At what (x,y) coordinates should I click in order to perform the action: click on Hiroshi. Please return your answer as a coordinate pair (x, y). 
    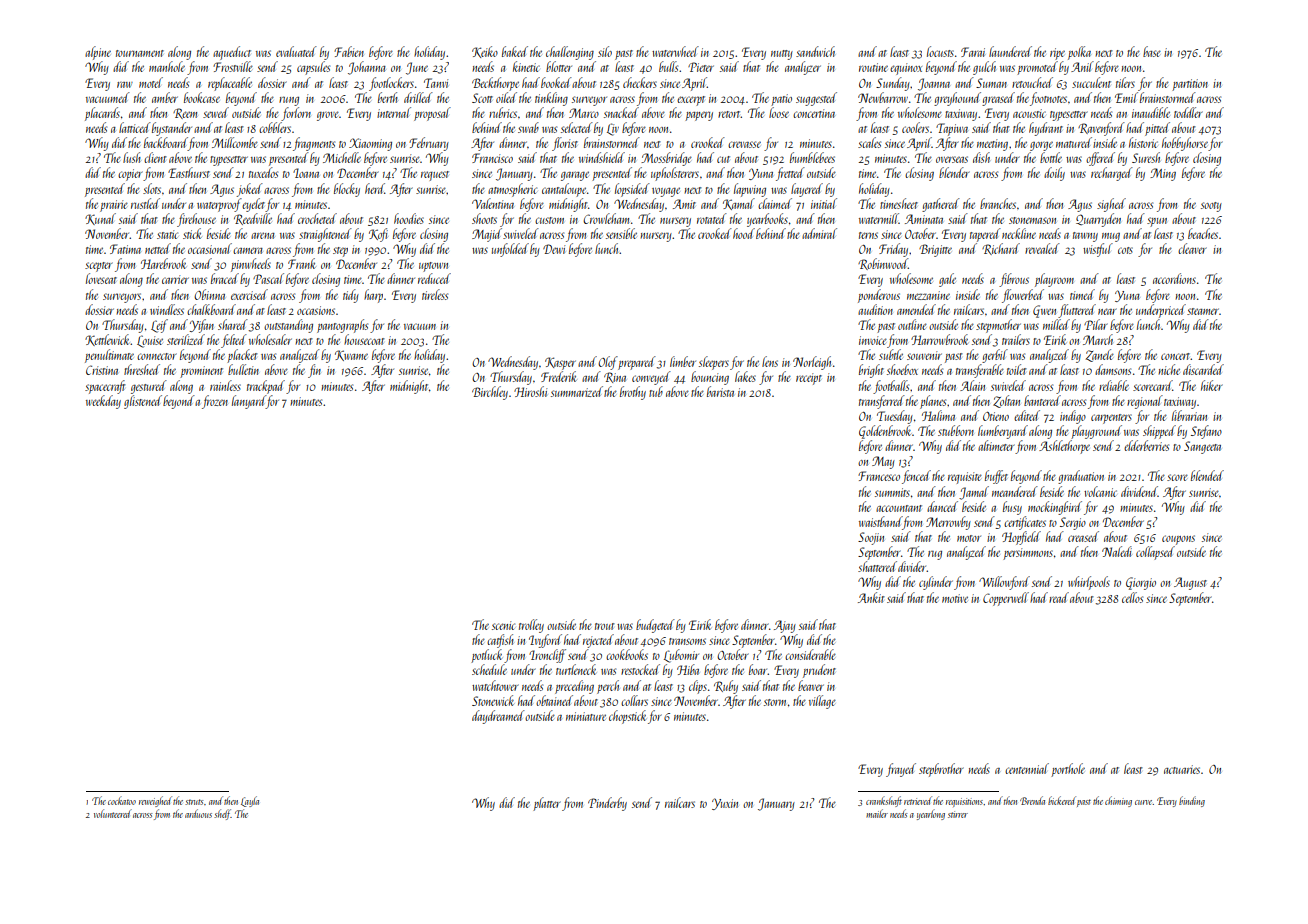
    Looking at the image, I should click on (530, 391).
